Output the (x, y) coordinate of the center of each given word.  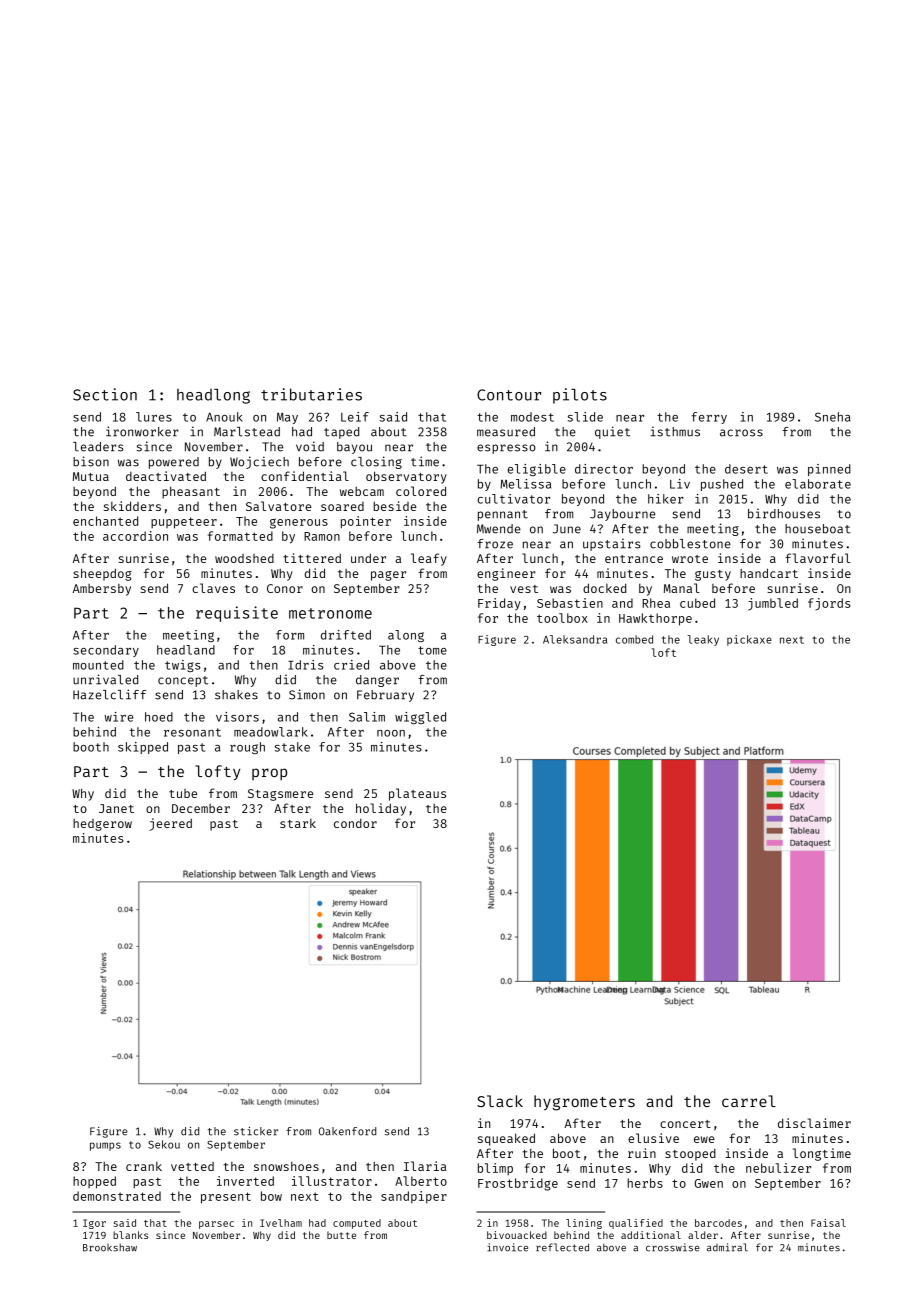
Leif (355, 417)
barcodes (718, 1223)
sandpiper (414, 1197)
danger (377, 681)
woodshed (244, 558)
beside (394, 506)
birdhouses (784, 513)
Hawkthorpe (655, 619)
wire (118, 717)
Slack (500, 1101)
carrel (749, 1101)
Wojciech (259, 462)
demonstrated (117, 1196)
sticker (256, 1131)
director (604, 469)
